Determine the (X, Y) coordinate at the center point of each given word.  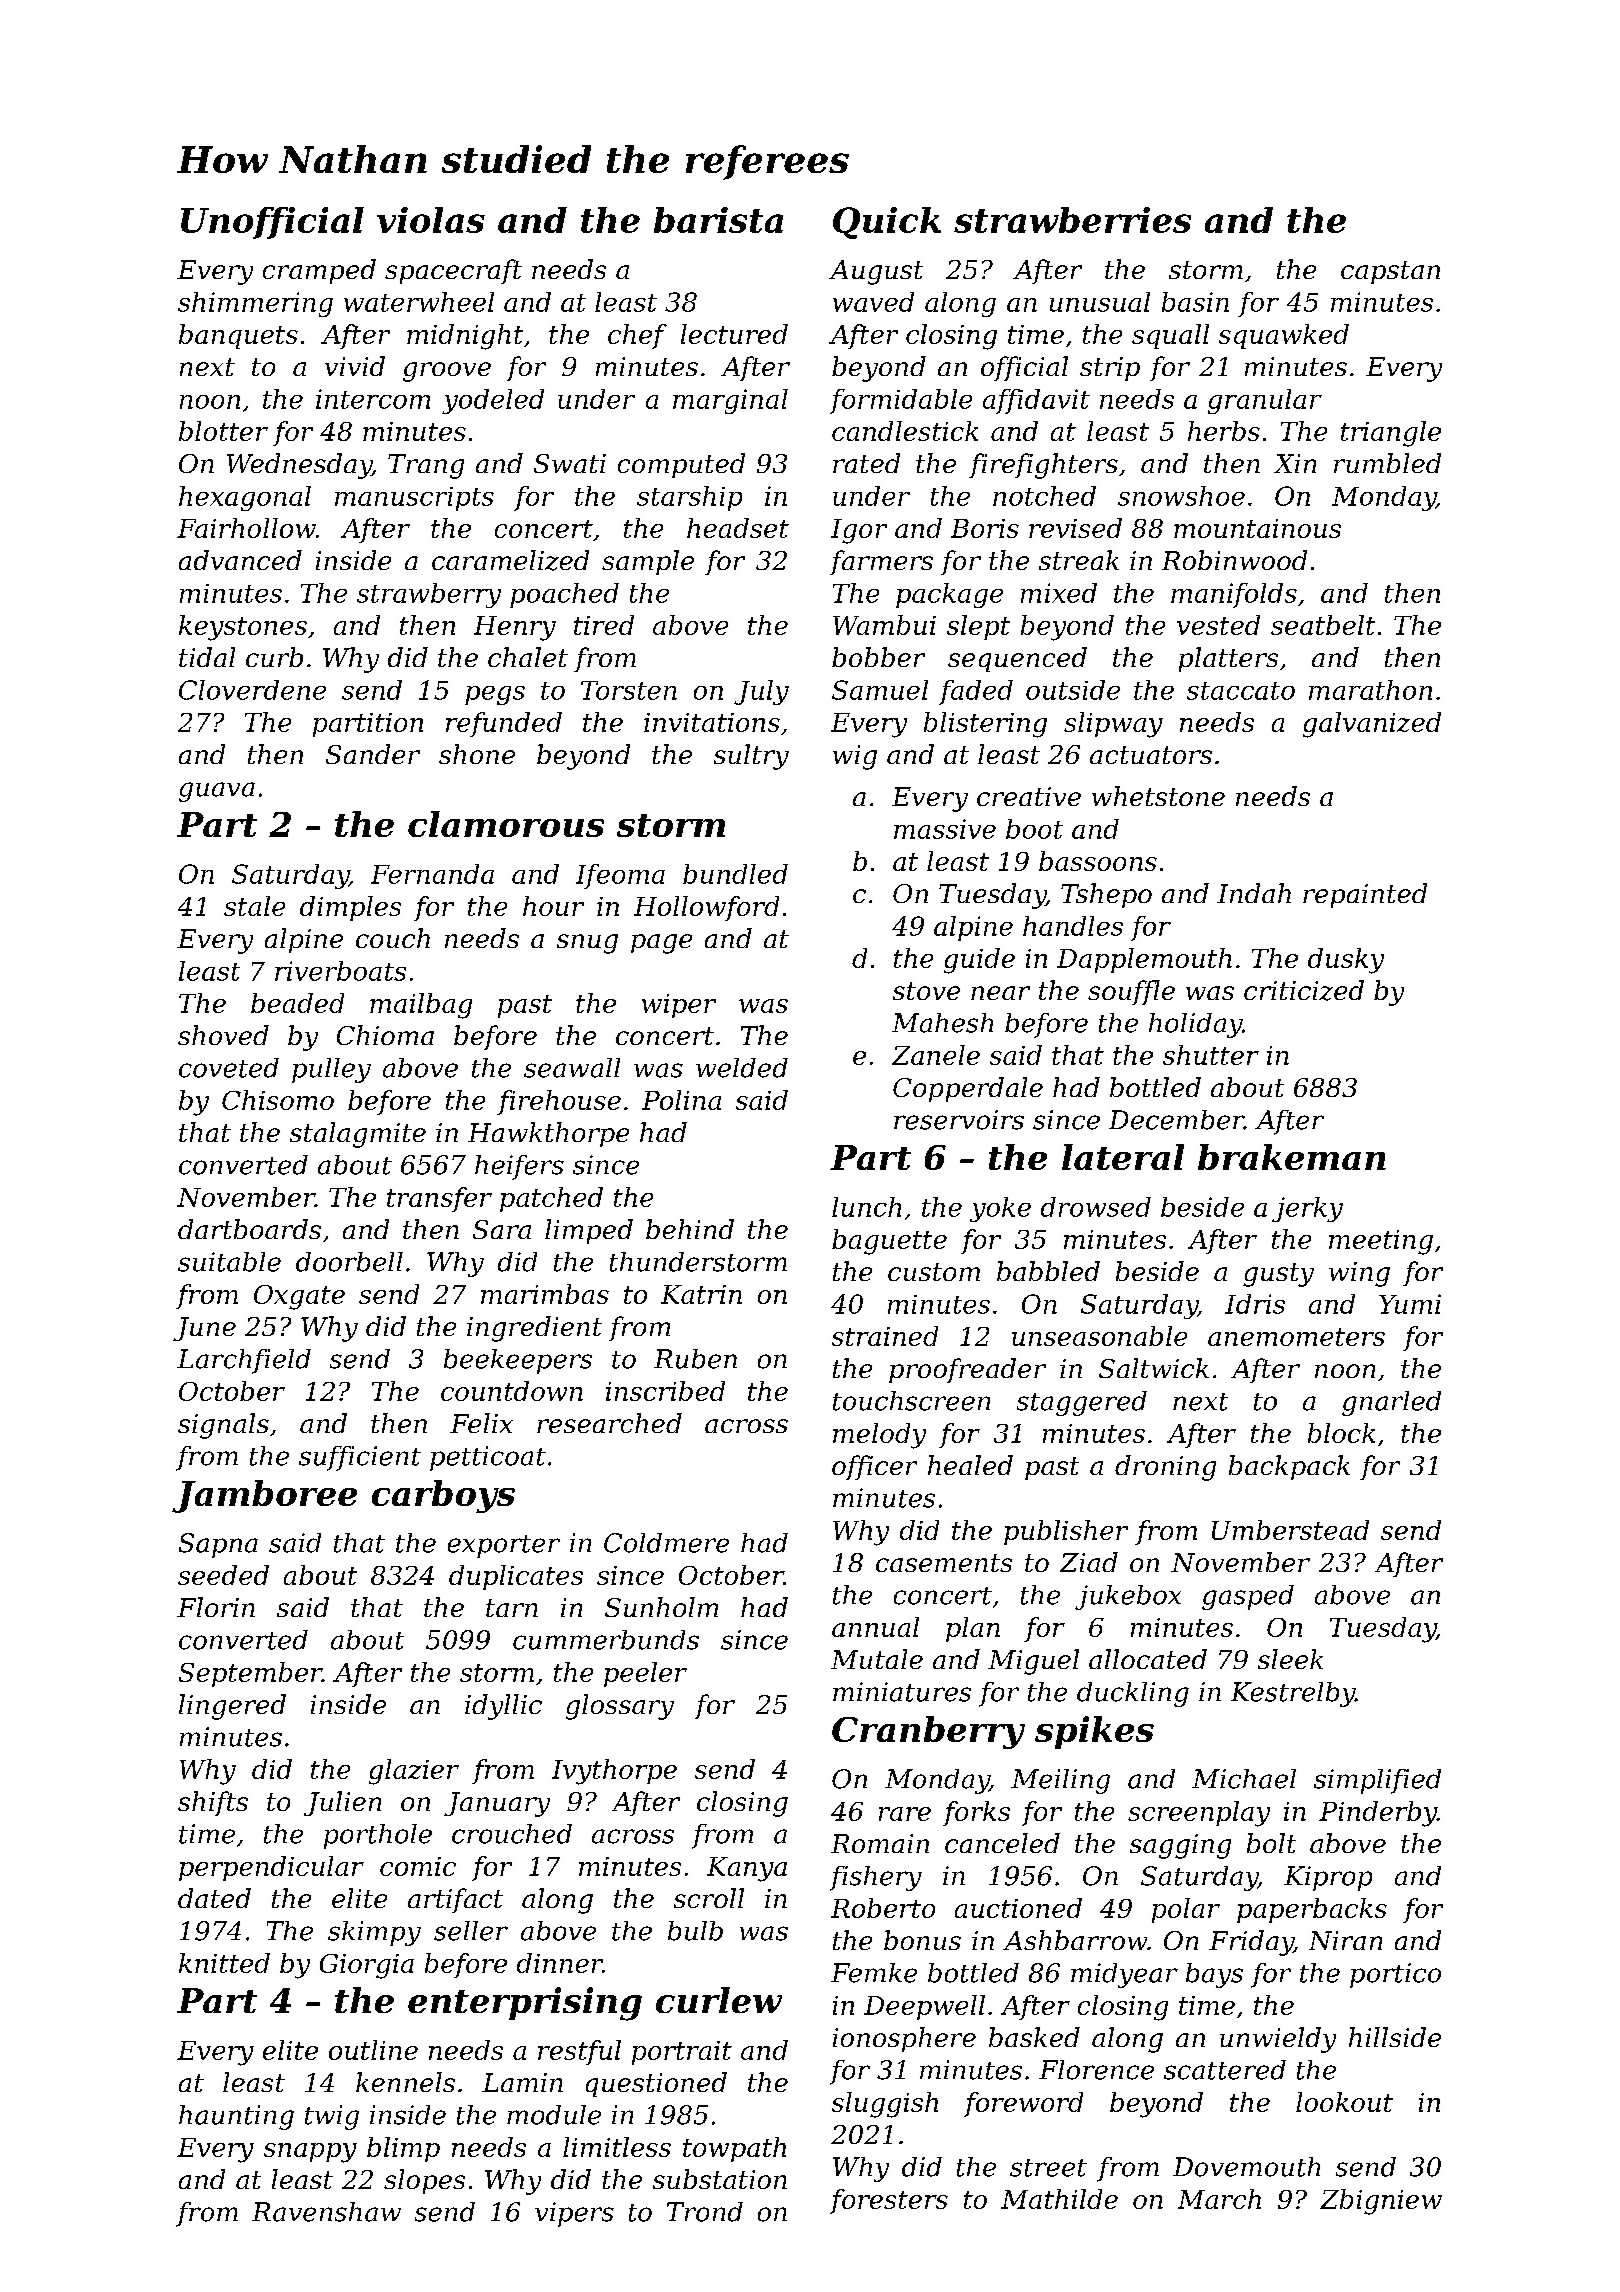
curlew (719, 2000)
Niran (1345, 1940)
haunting (236, 2117)
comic (418, 1866)
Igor (859, 531)
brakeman (1292, 1157)
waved (873, 302)
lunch (866, 1207)
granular (1265, 401)
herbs (1224, 431)
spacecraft (453, 271)
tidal (207, 657)
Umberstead (1290, 1530)
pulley (331, 1070)
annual (875, 1627)
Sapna (218, 1545)
